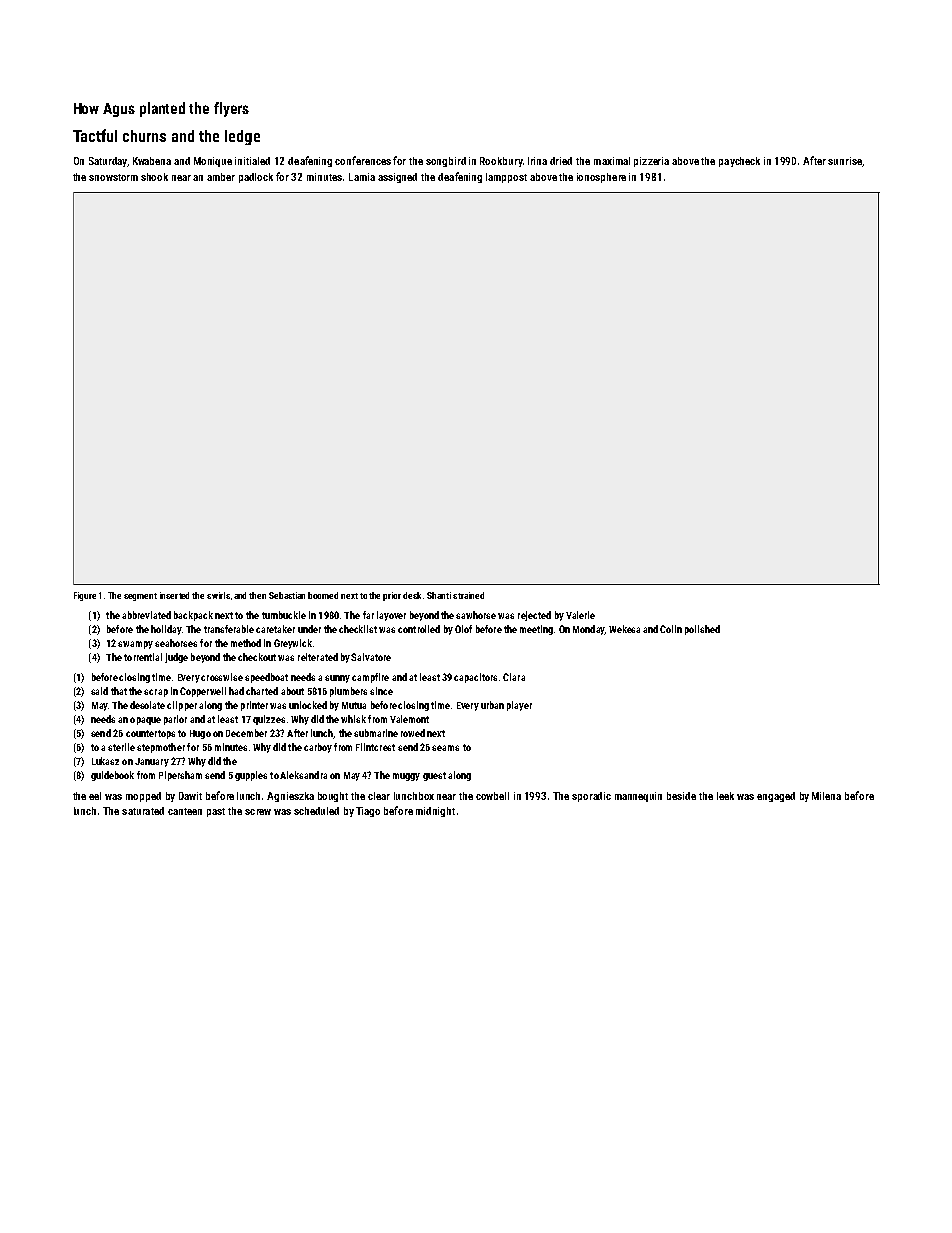  I want to click on ionosphere, so click(601, 178).
